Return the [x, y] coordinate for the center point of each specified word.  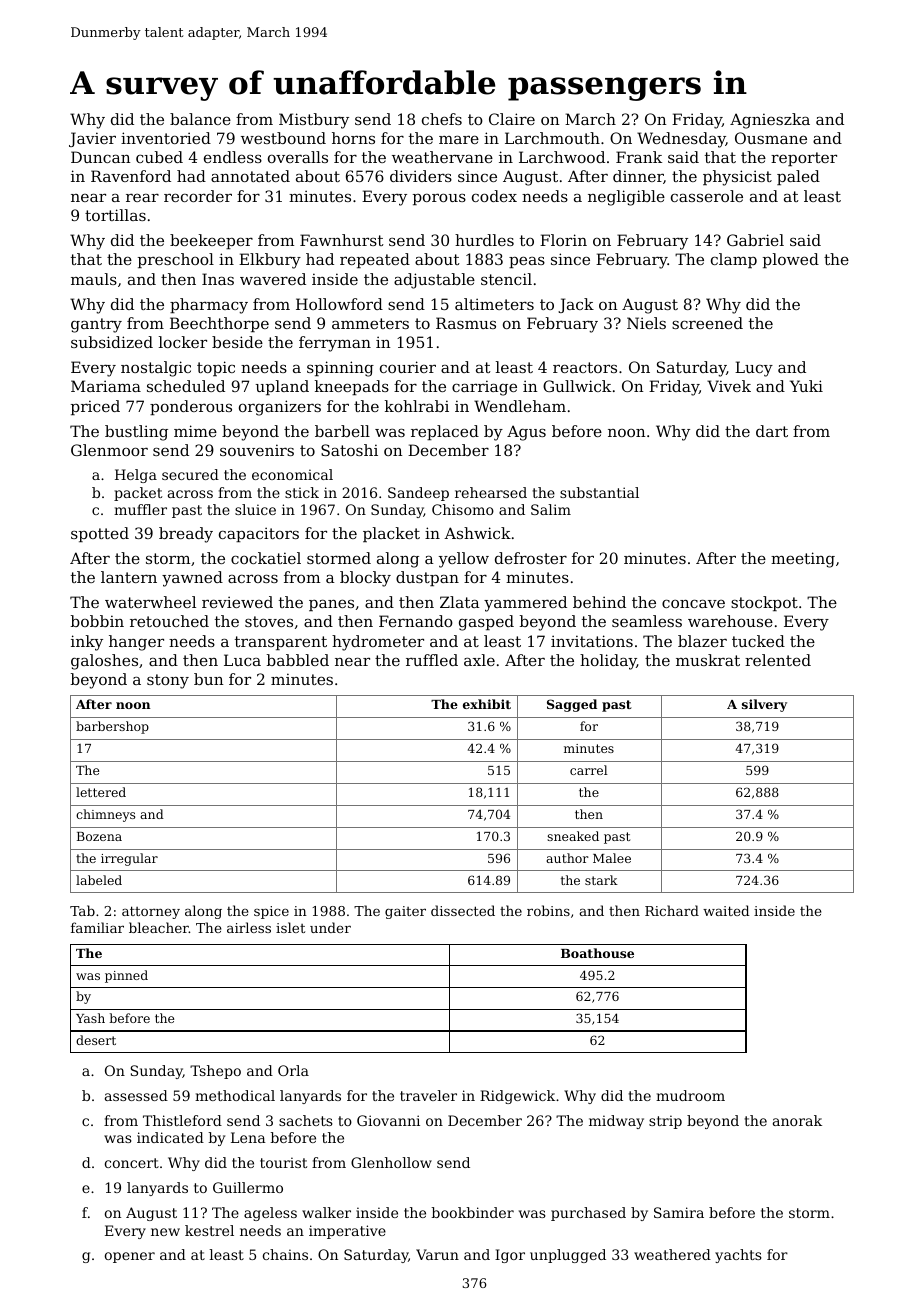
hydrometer [378, 643]
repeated [375, 260]
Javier [92, 139]
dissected [463, 910]
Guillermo [248, 1187]
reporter [804, 159]
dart [772, 431]
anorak [797, 1120]
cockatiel [266, 558]
